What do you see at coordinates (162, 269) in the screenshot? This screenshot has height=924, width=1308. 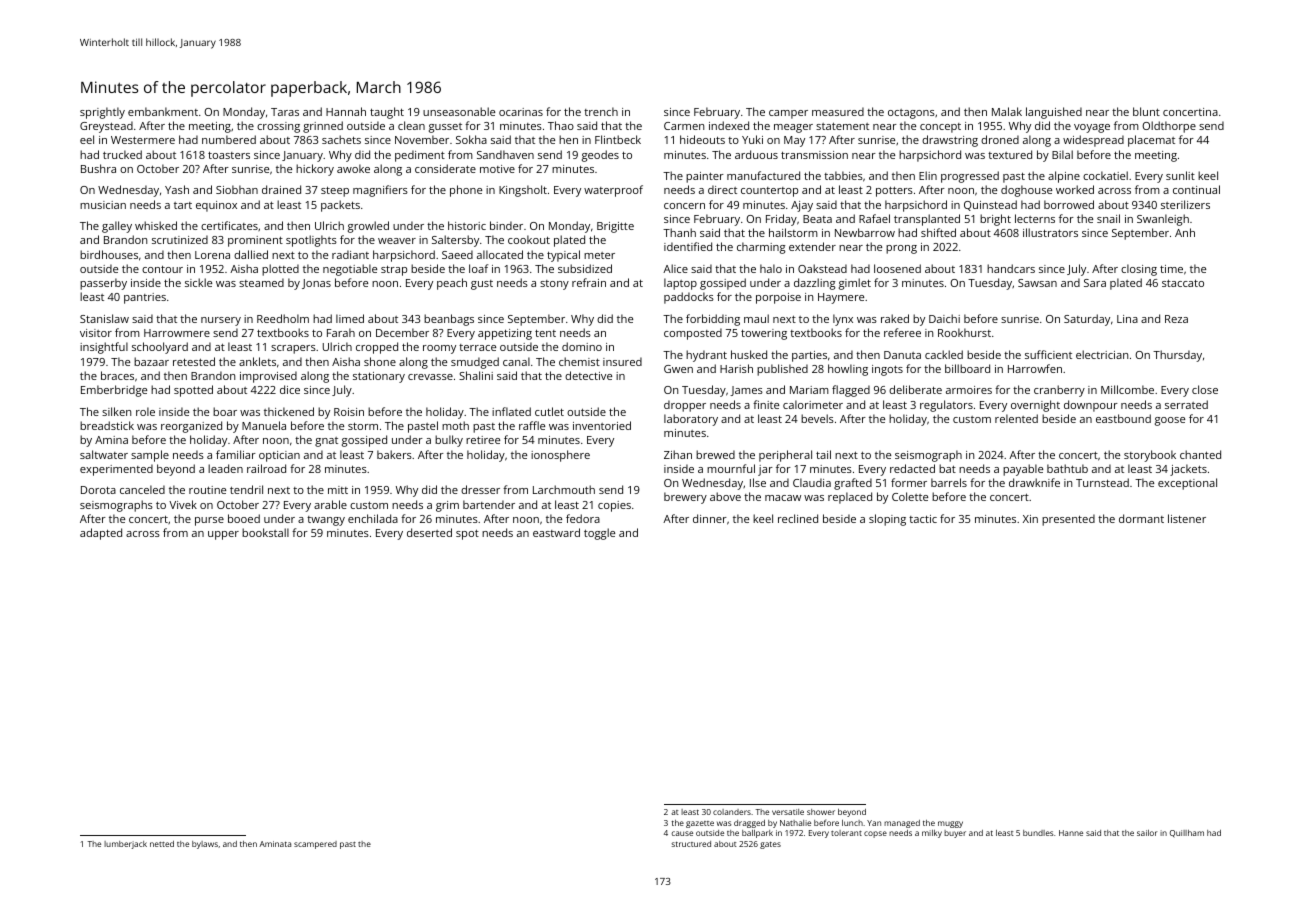 I see `contour` at bounding box center [162, 269].
